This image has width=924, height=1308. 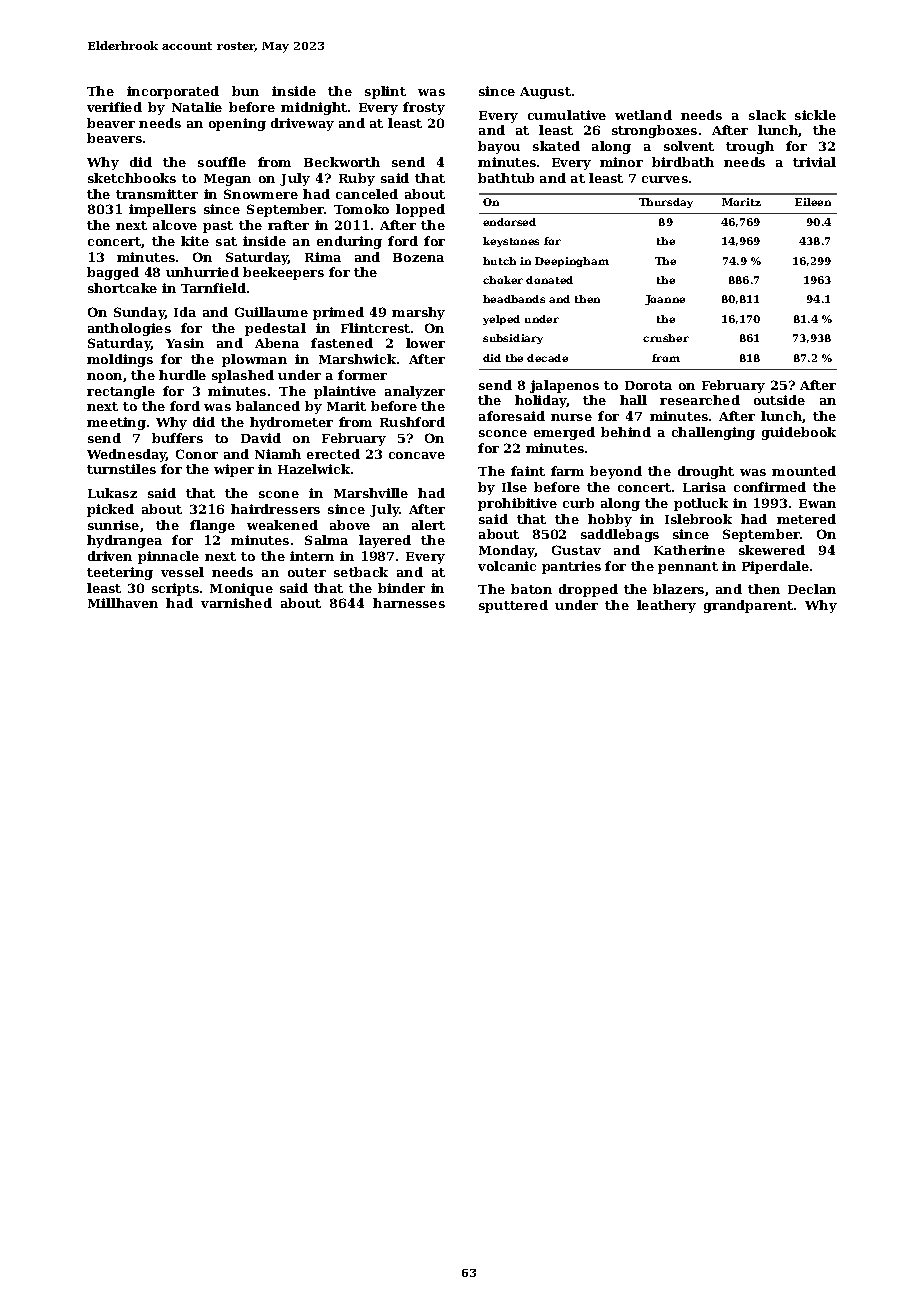 What do you see at coordinates (678, 589) in the image?
I see `blazers` at bounding box center [678, 589].
